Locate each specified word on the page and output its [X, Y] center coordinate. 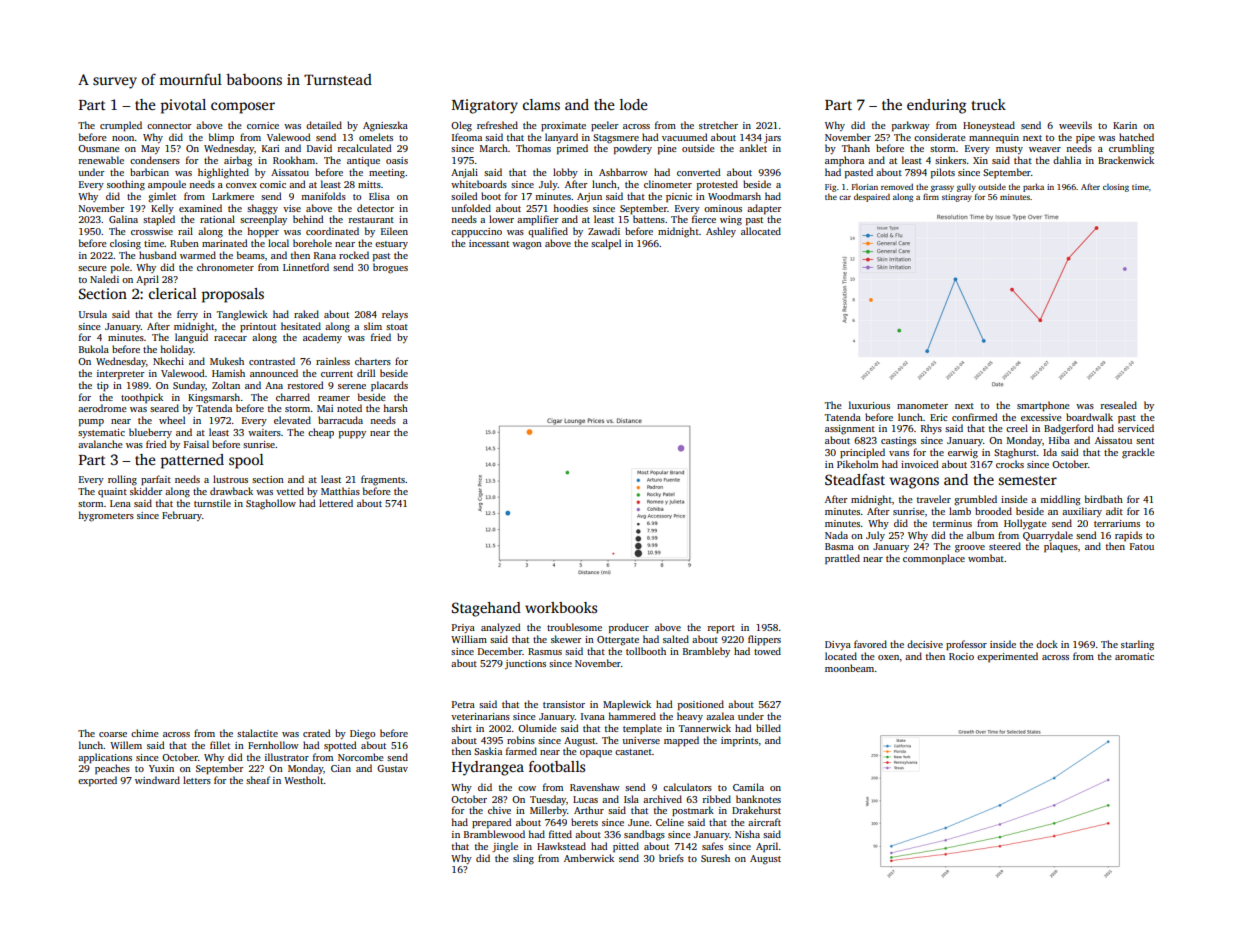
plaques [1061, 547]
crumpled [121, 126]
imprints [739, 741]
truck [988, 104]
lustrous [230, 479]
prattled [842, 559]
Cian [341, 768]
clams [541, 104]
